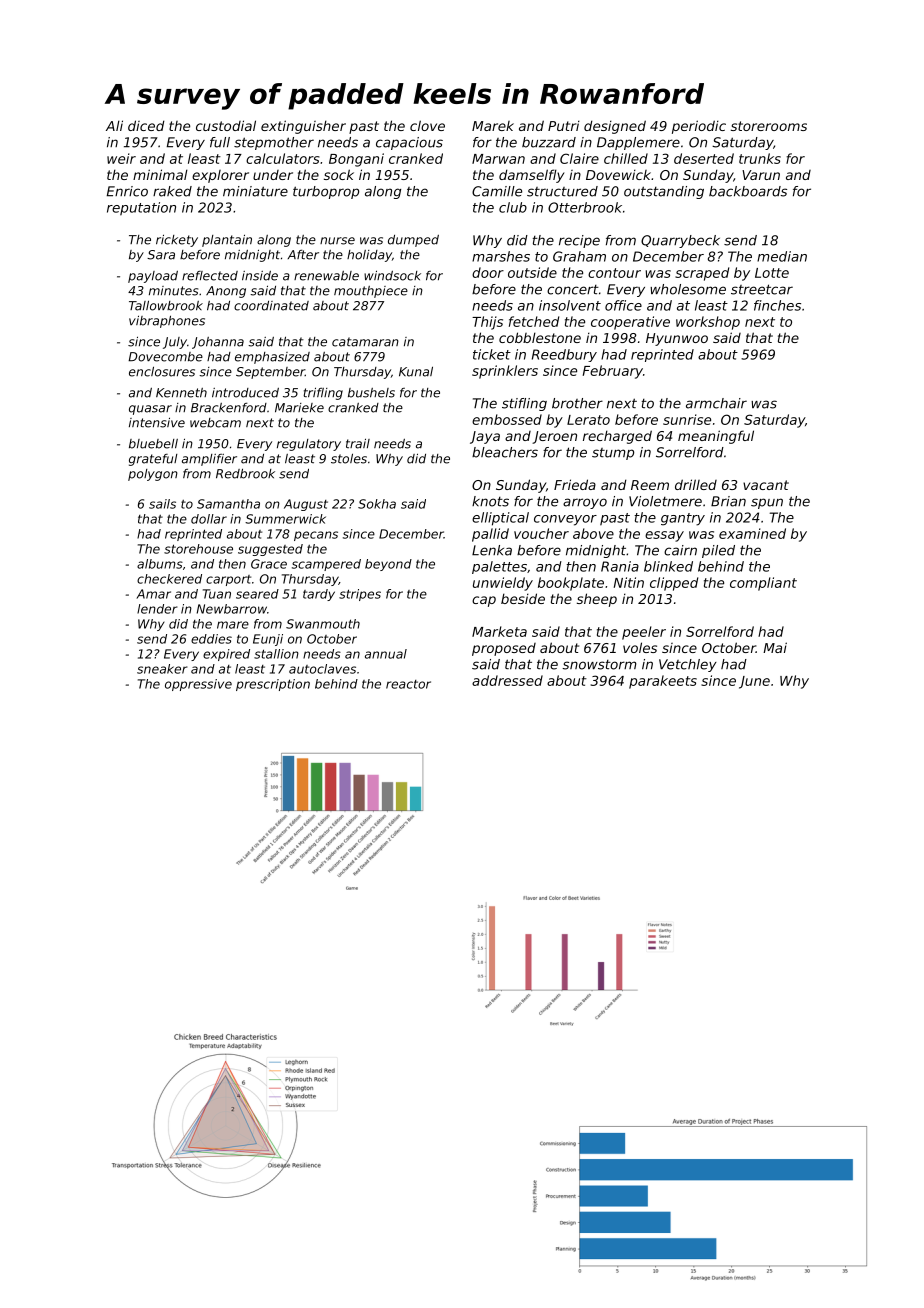  Describe the element at coordinates (228, 504) in the screenshot. I see `Samantha` at that location.
